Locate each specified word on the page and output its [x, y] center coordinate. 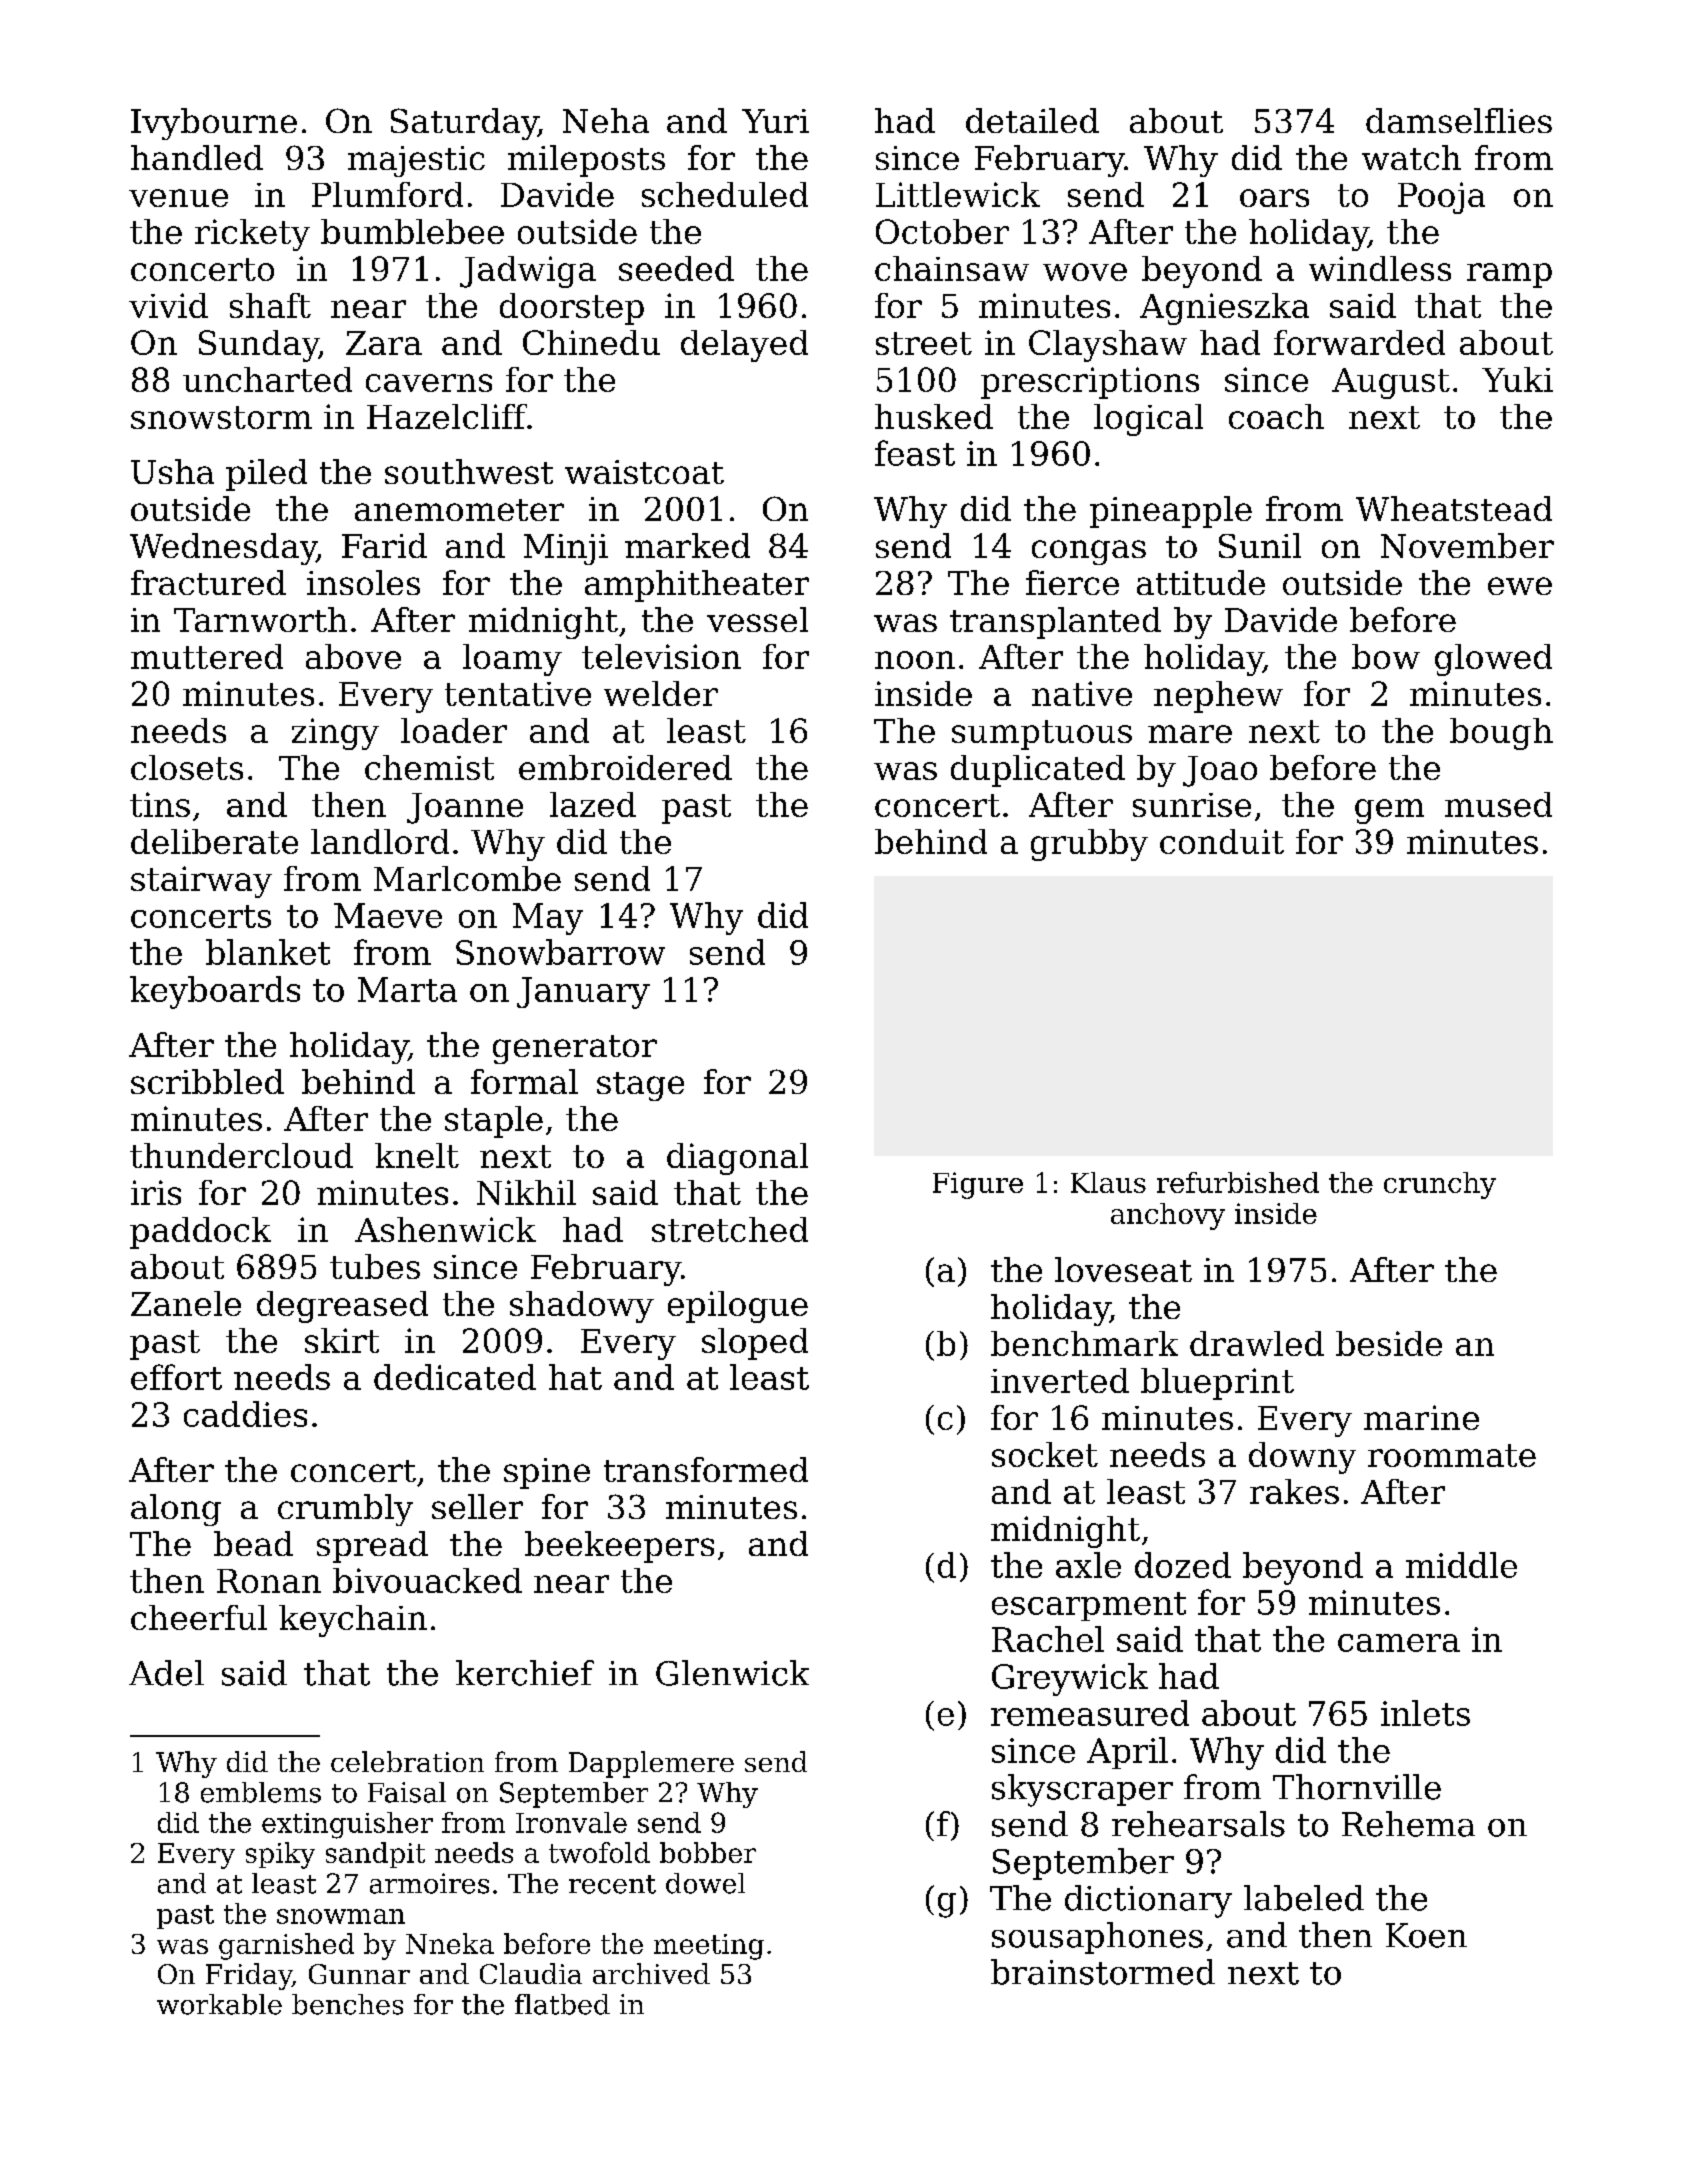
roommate [1452, 1455]
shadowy [582, 1307]
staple [494, 1122]
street [924, 343]
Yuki [1517, 379]
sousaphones [1097, 1938]
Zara [384, 343]
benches [347, 2004]
